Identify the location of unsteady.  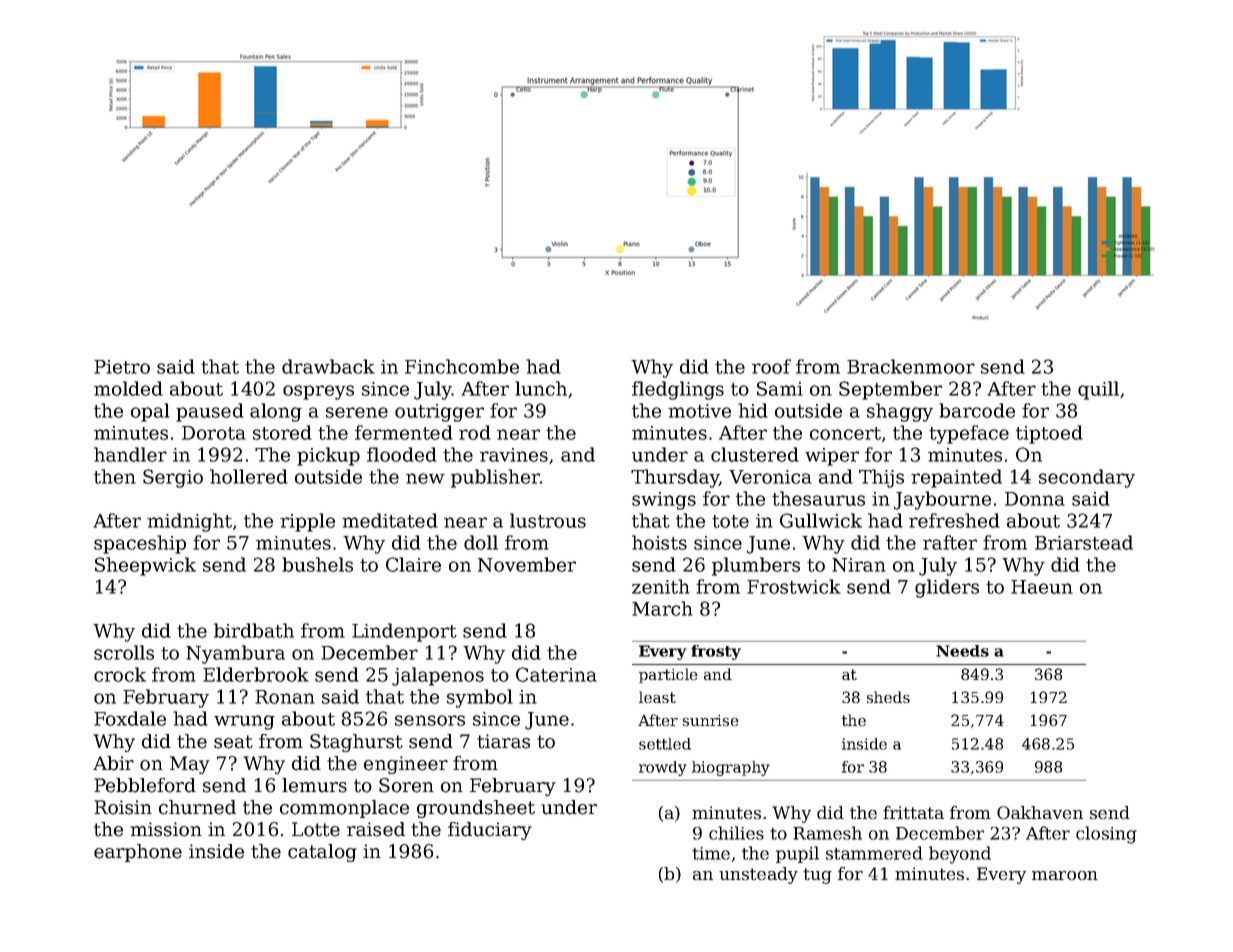
(758, 875).
